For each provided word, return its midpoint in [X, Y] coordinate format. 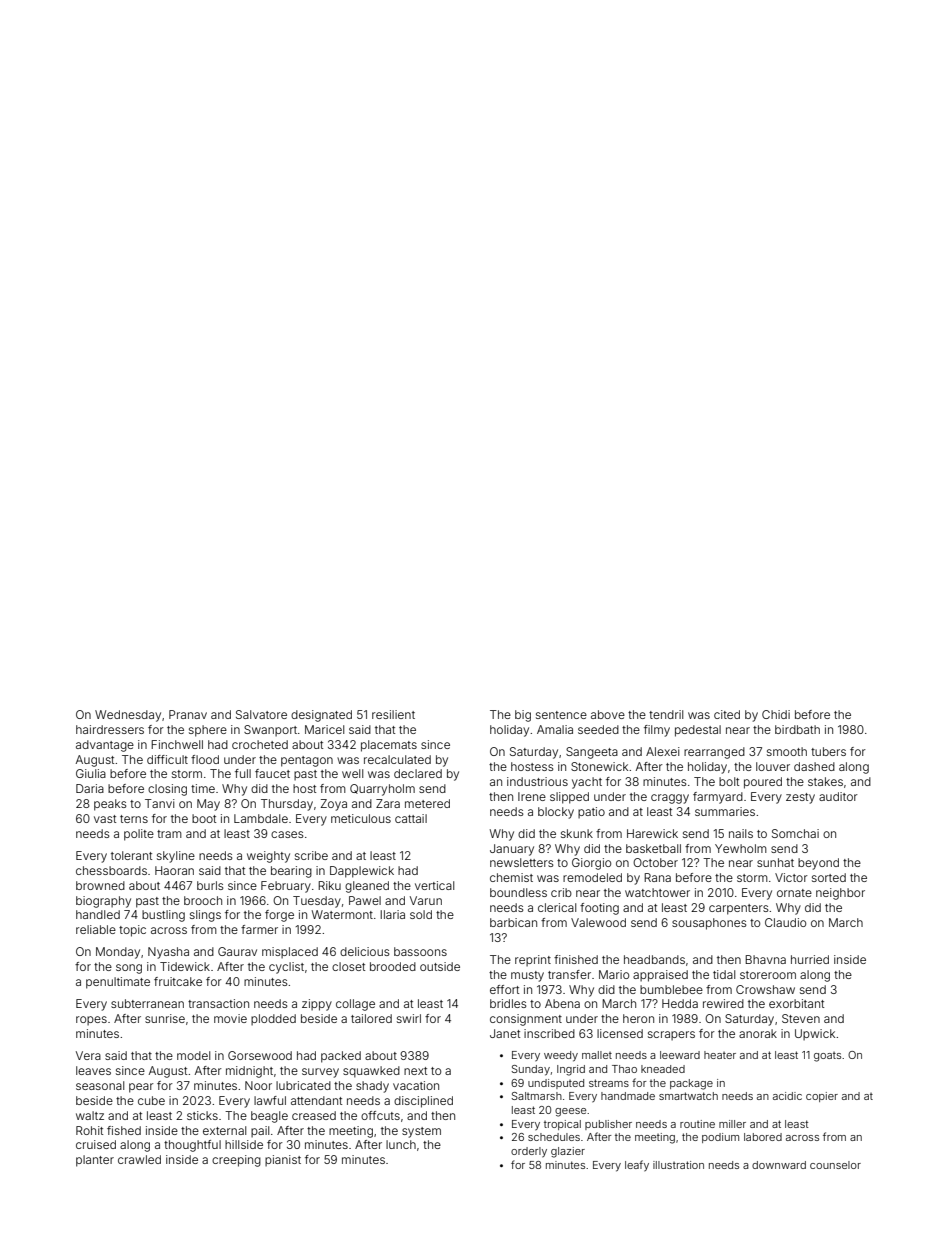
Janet [505, 1033]
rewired [723, 1003]
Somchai [795, 833]
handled [98, 914]
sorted [829, 877]
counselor [835, 1165]
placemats [389, 746]
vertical [434, 885]
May [208, 805]
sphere [208, 731]
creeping [236, 1161]
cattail [411, 818]
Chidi [776, 714]
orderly [529, 1152]
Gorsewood [260, 1055]
